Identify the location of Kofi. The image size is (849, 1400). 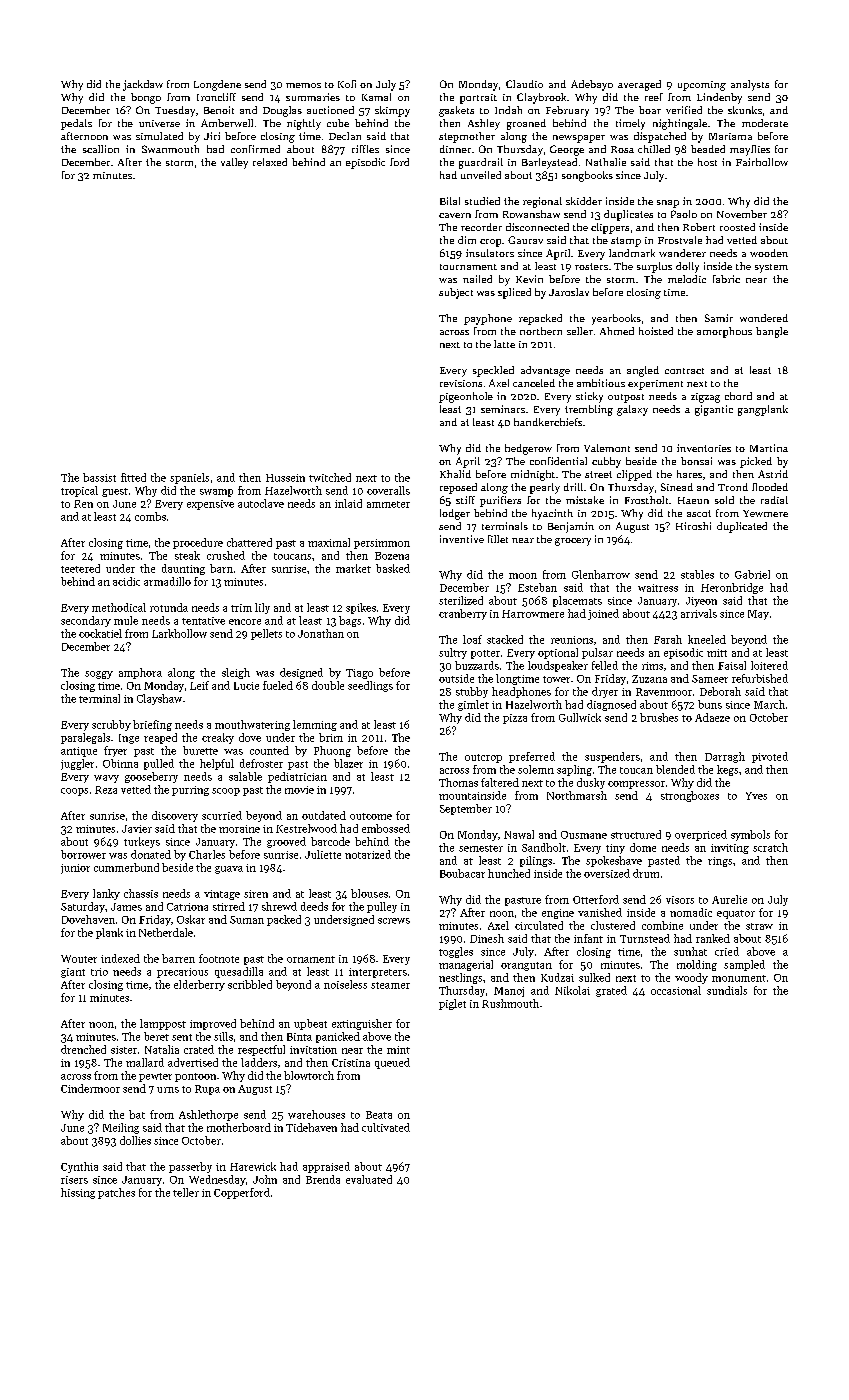
(347, 84).
